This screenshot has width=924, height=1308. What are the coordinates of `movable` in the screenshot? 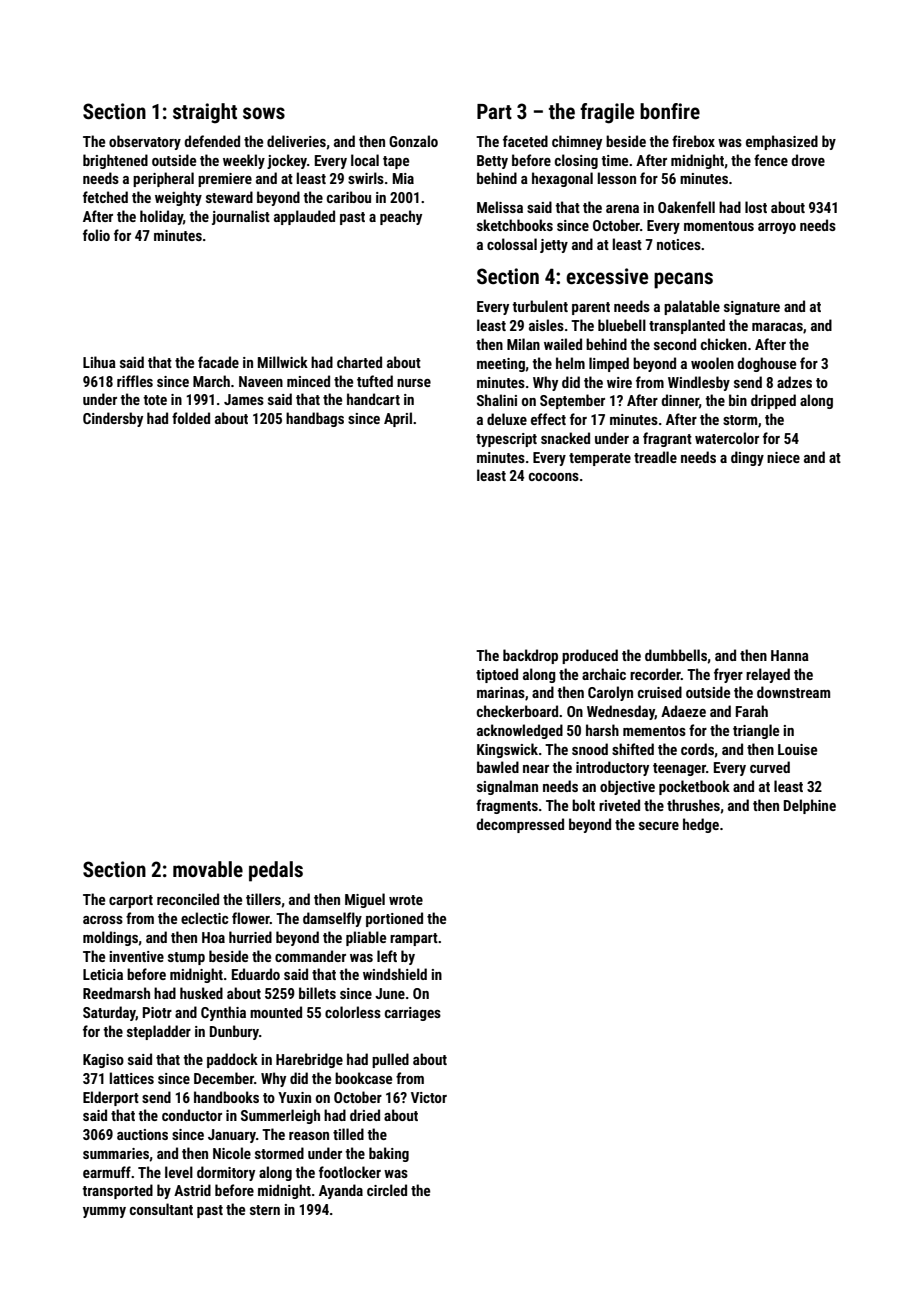 It's located at (208, 869).
